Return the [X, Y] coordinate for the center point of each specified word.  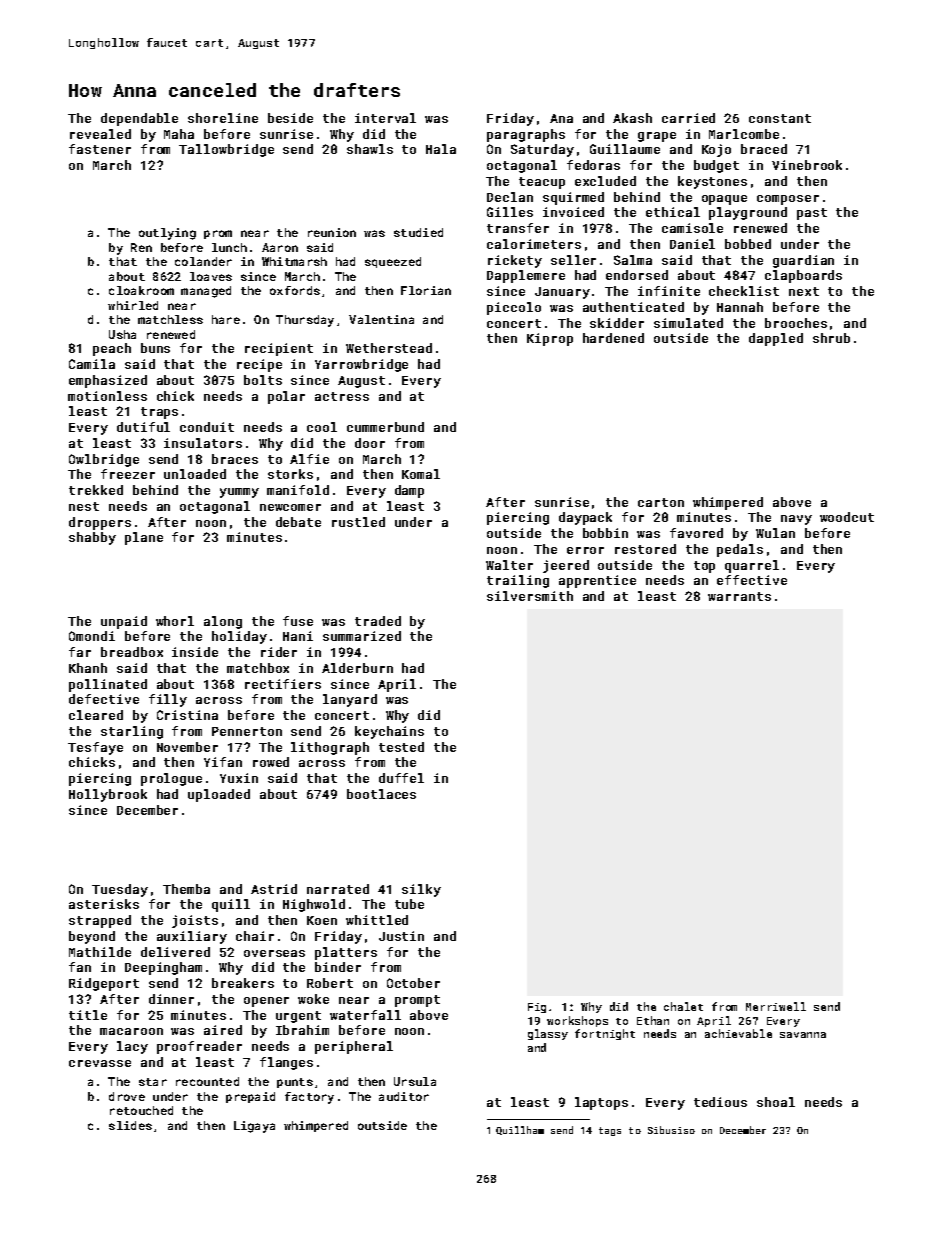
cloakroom [141, 290]
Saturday [542, 150]
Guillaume [625, 149]
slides [130, 1125]
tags [610, 1131]
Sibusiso [671, 1130]
